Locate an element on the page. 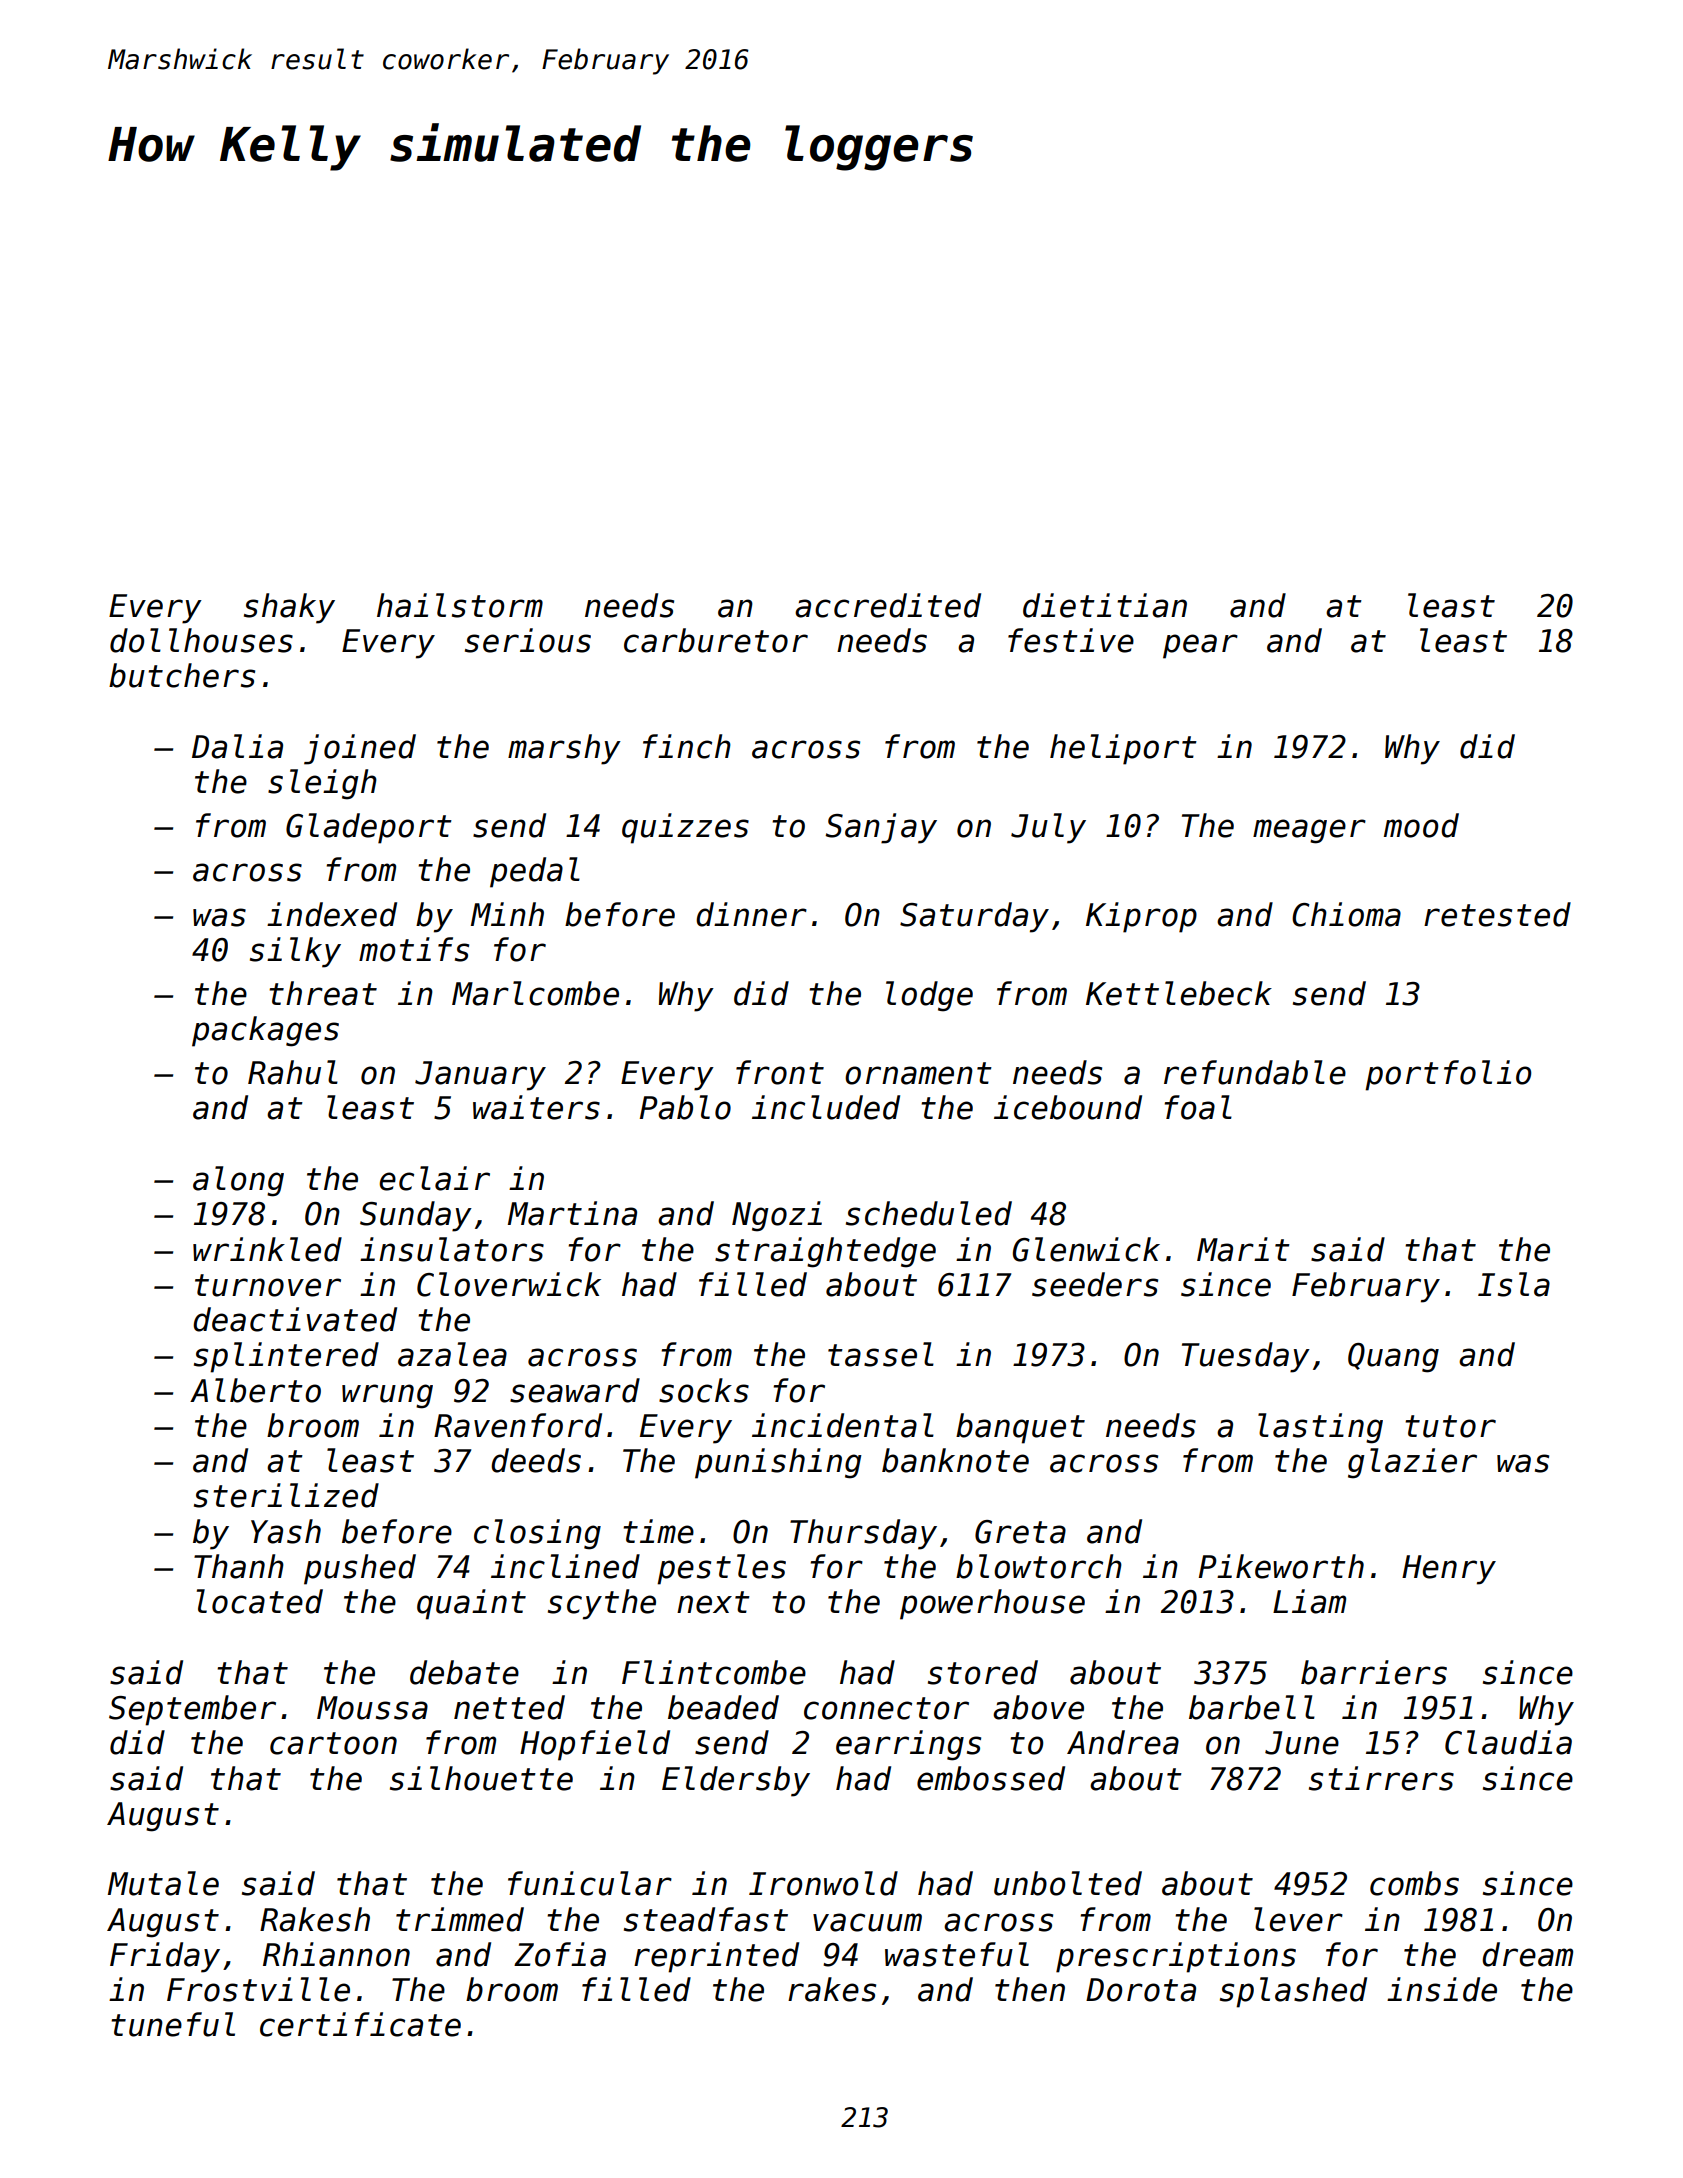  banquet is located at coordinates (1020, 1428).
